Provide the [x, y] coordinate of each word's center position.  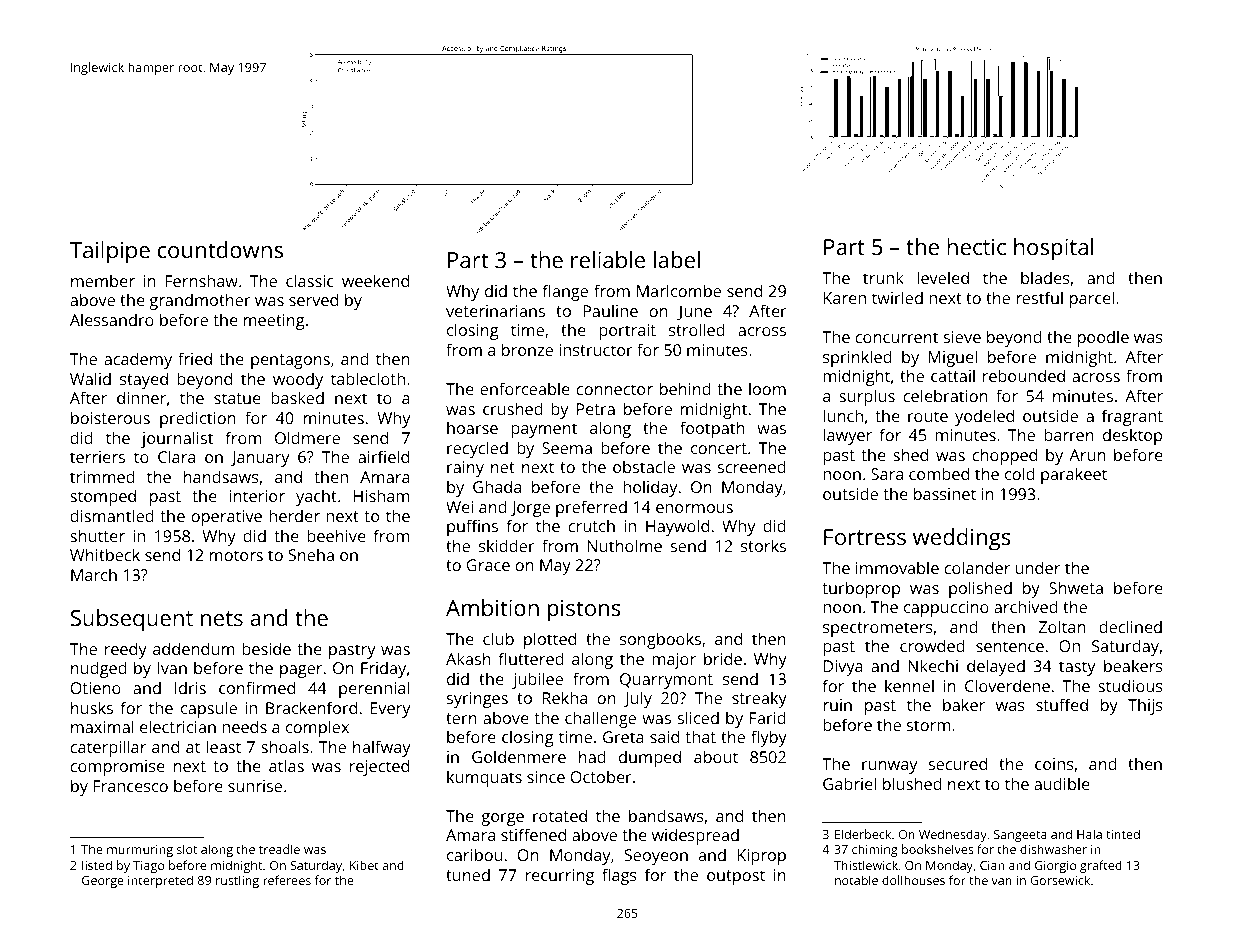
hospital [1053, 249]
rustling [237, 881]
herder [294, 515]
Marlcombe [679, 290]
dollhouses [913, 880]
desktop [1132, 436]
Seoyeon [656, 857]
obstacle [644, 466]
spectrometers [878, 629]
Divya [843, 668]
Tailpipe [110, 252]
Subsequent [132, 620]
